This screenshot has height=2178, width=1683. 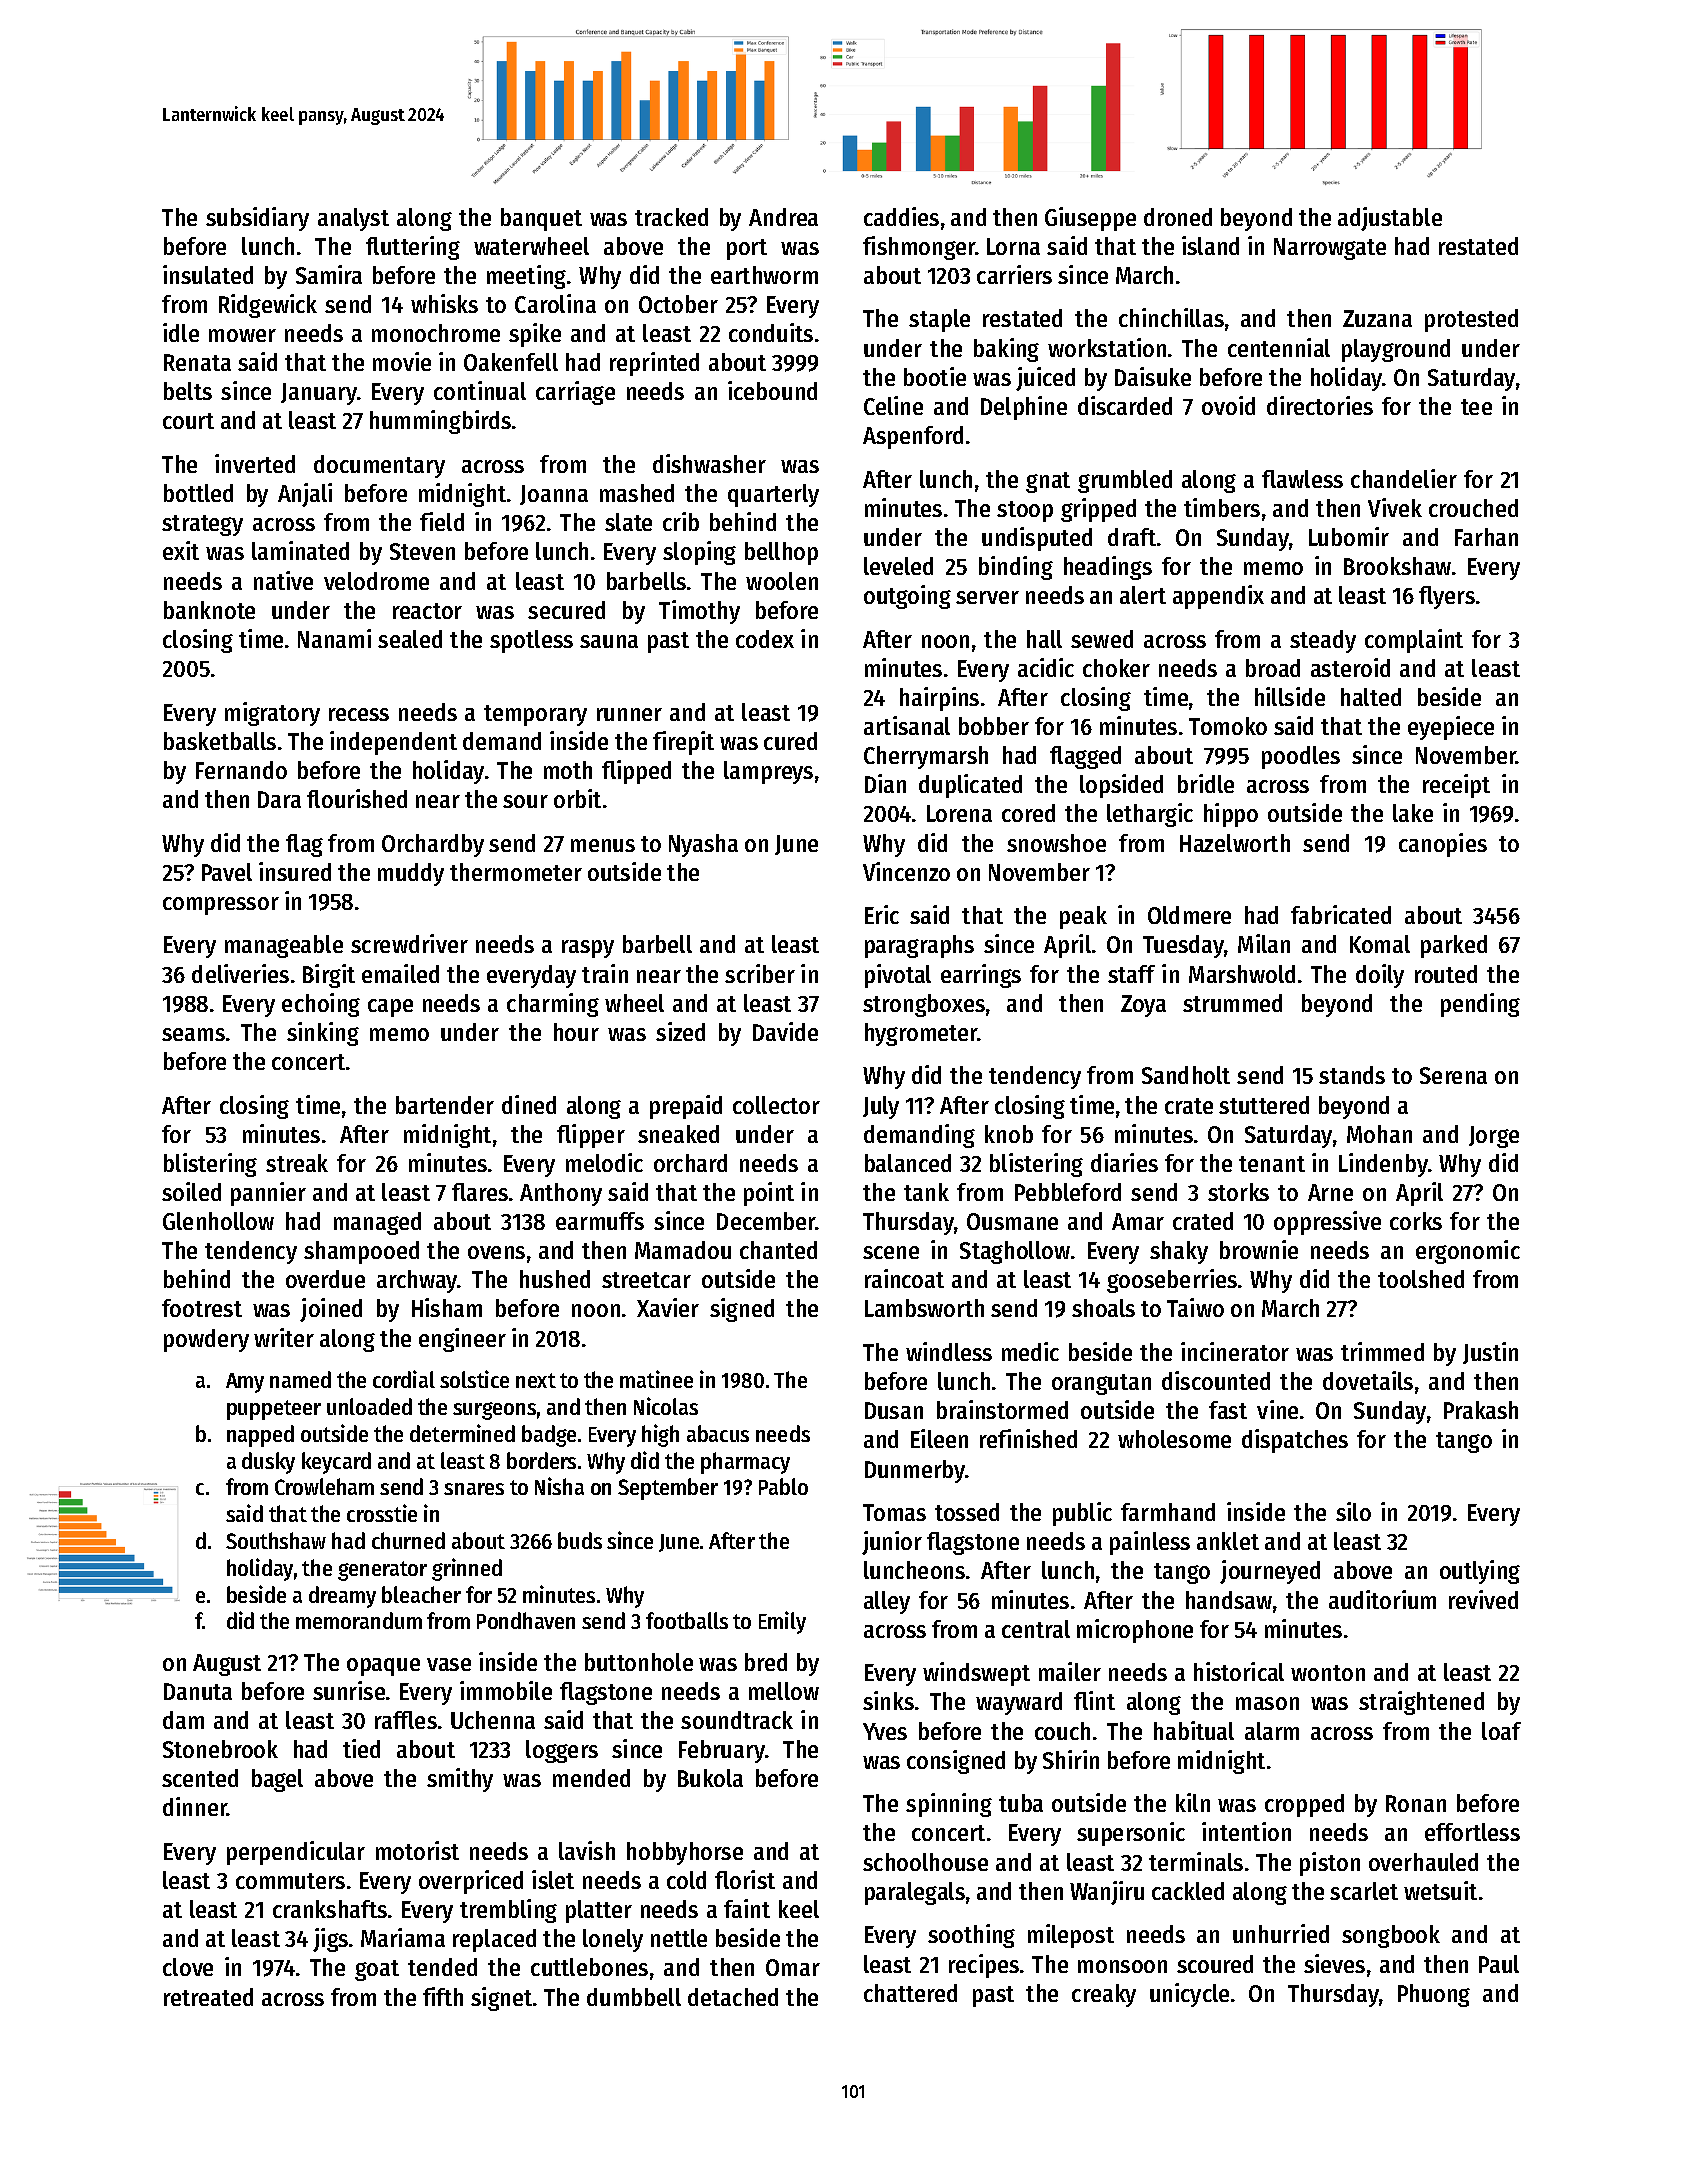 I want to click on napped, so click(x=260, y=1436).
